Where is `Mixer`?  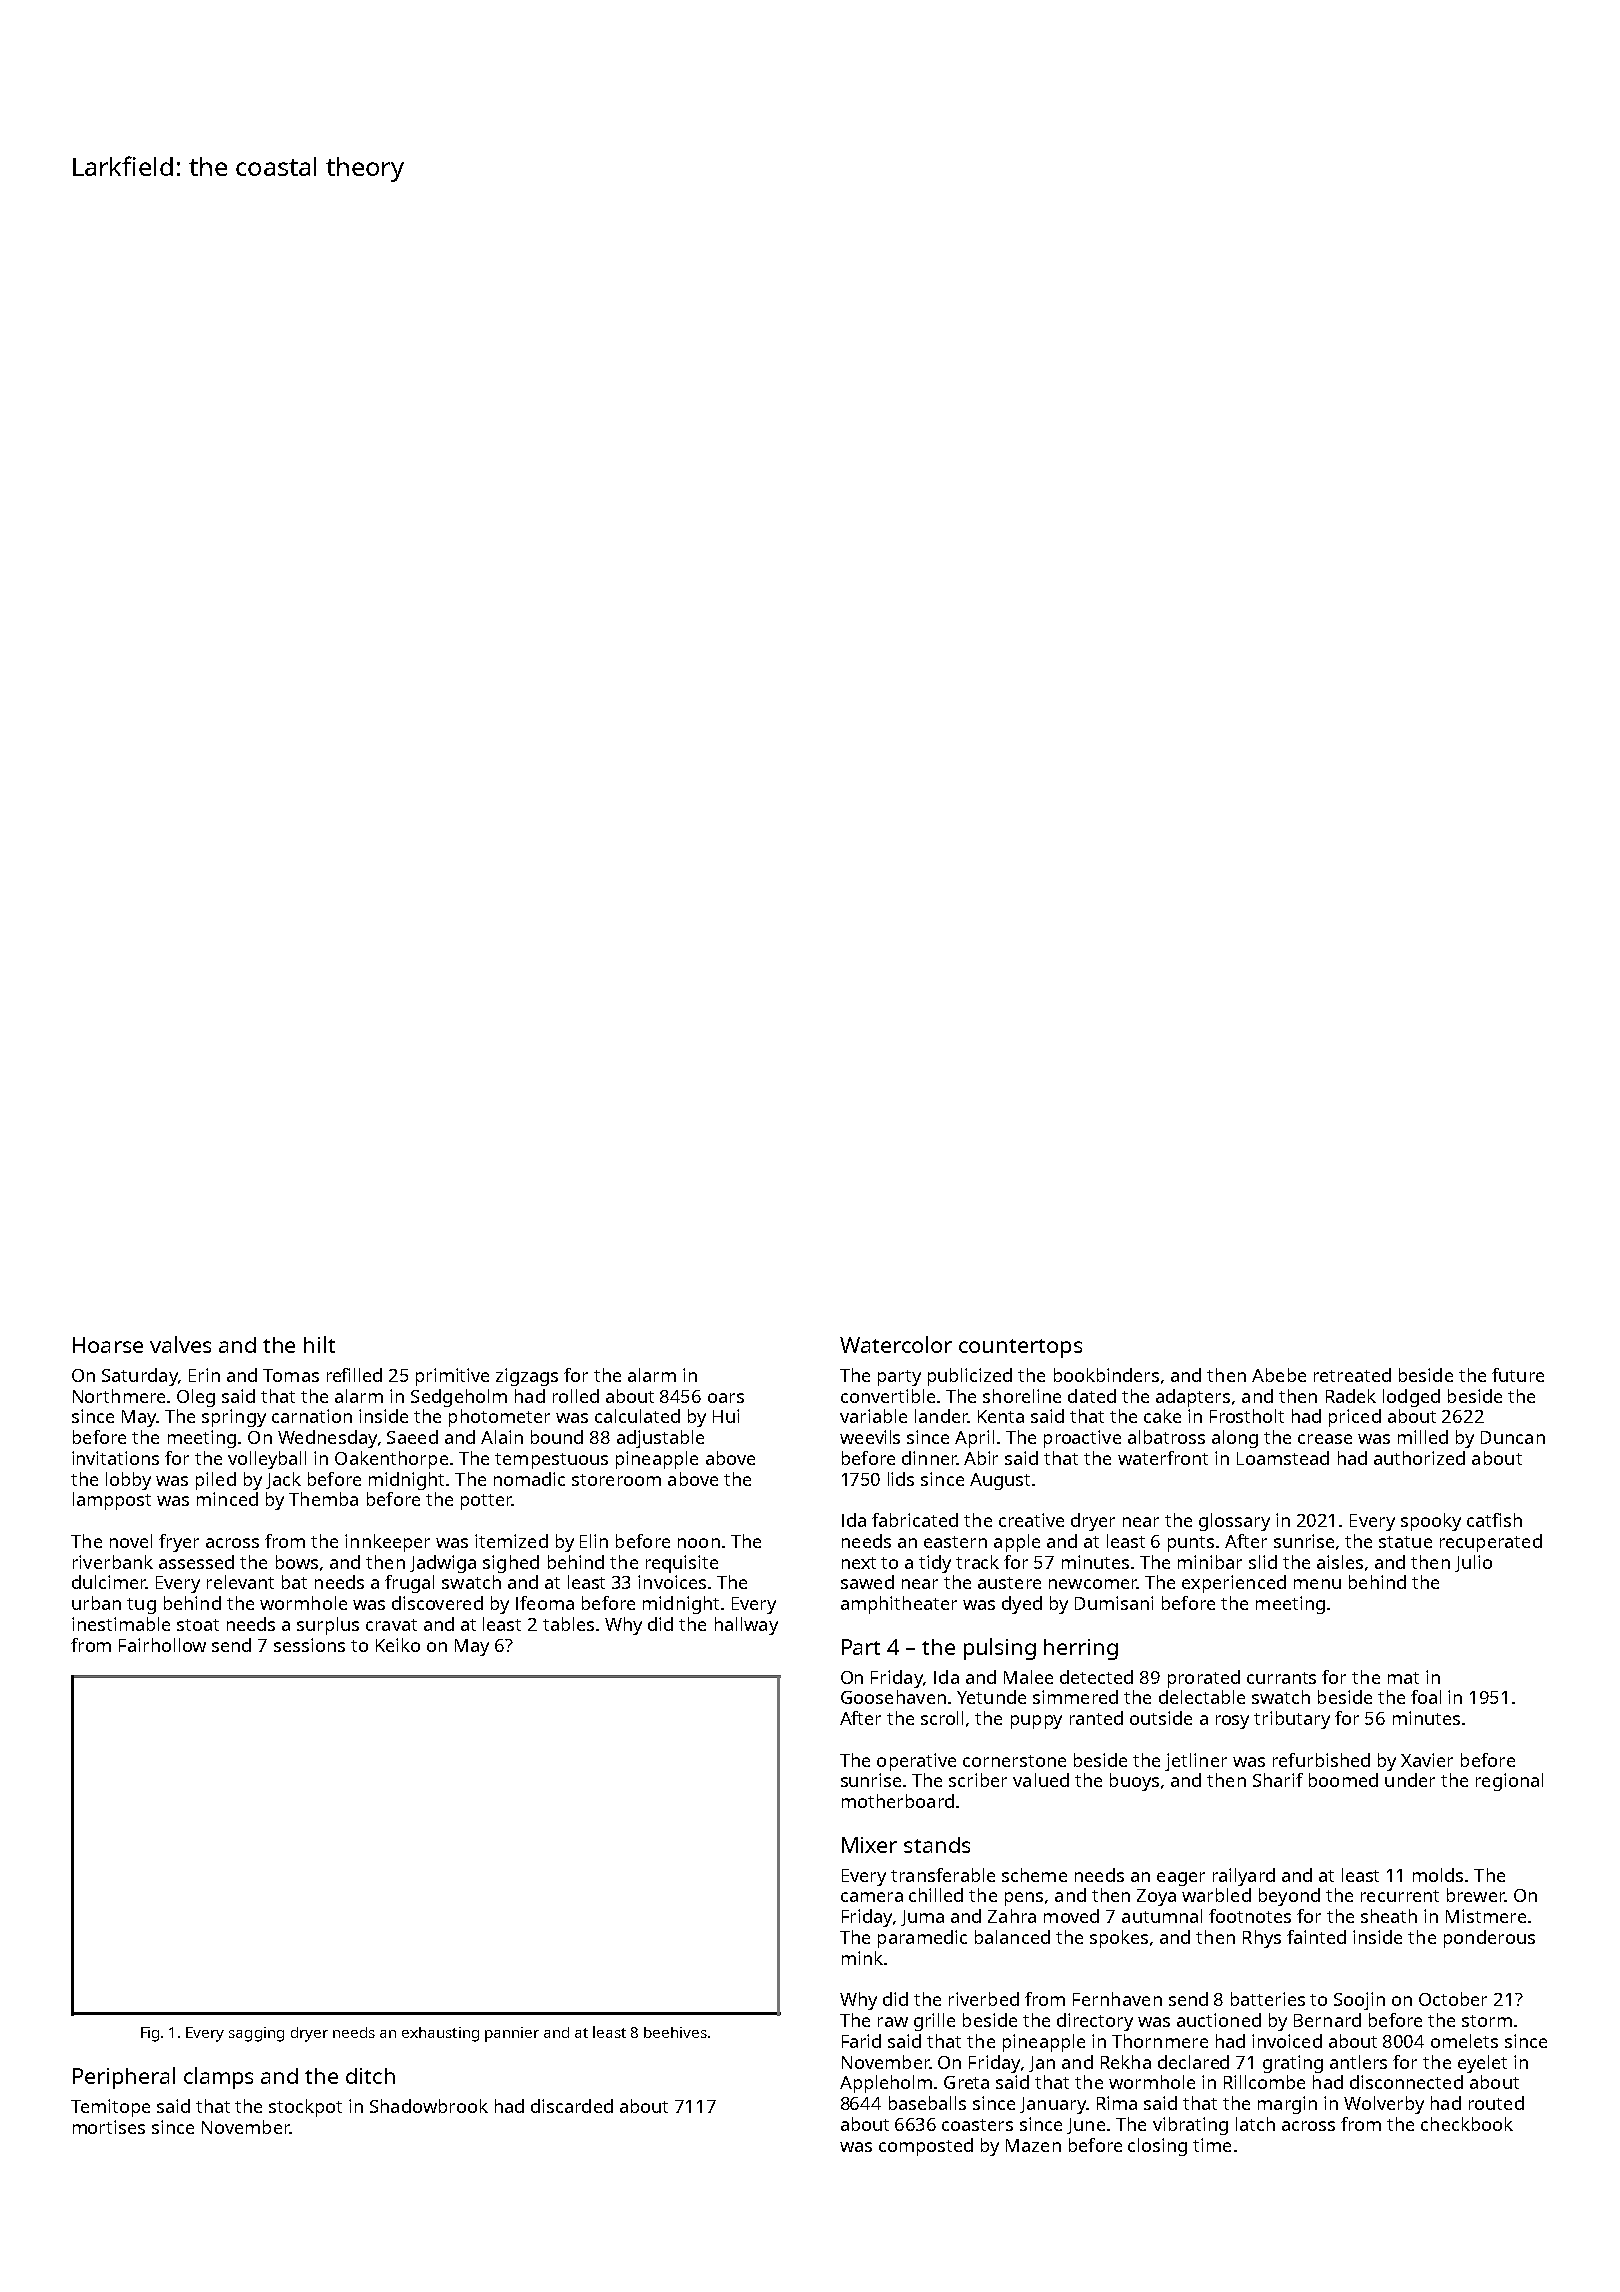
Mixer is located at coordinates (869, 1845).
